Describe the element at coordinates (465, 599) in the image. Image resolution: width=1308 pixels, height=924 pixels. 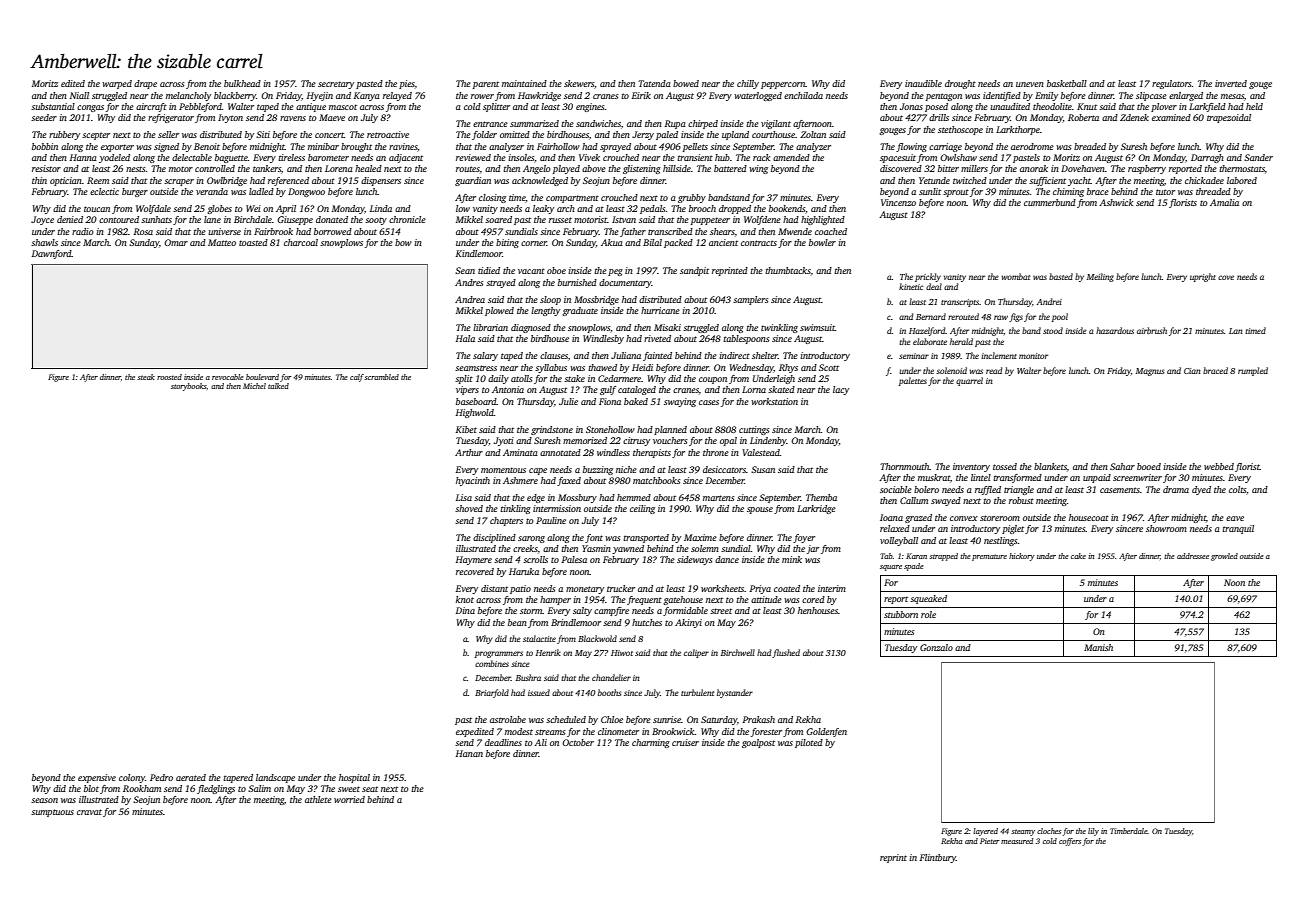
I see `knot` at that location.
